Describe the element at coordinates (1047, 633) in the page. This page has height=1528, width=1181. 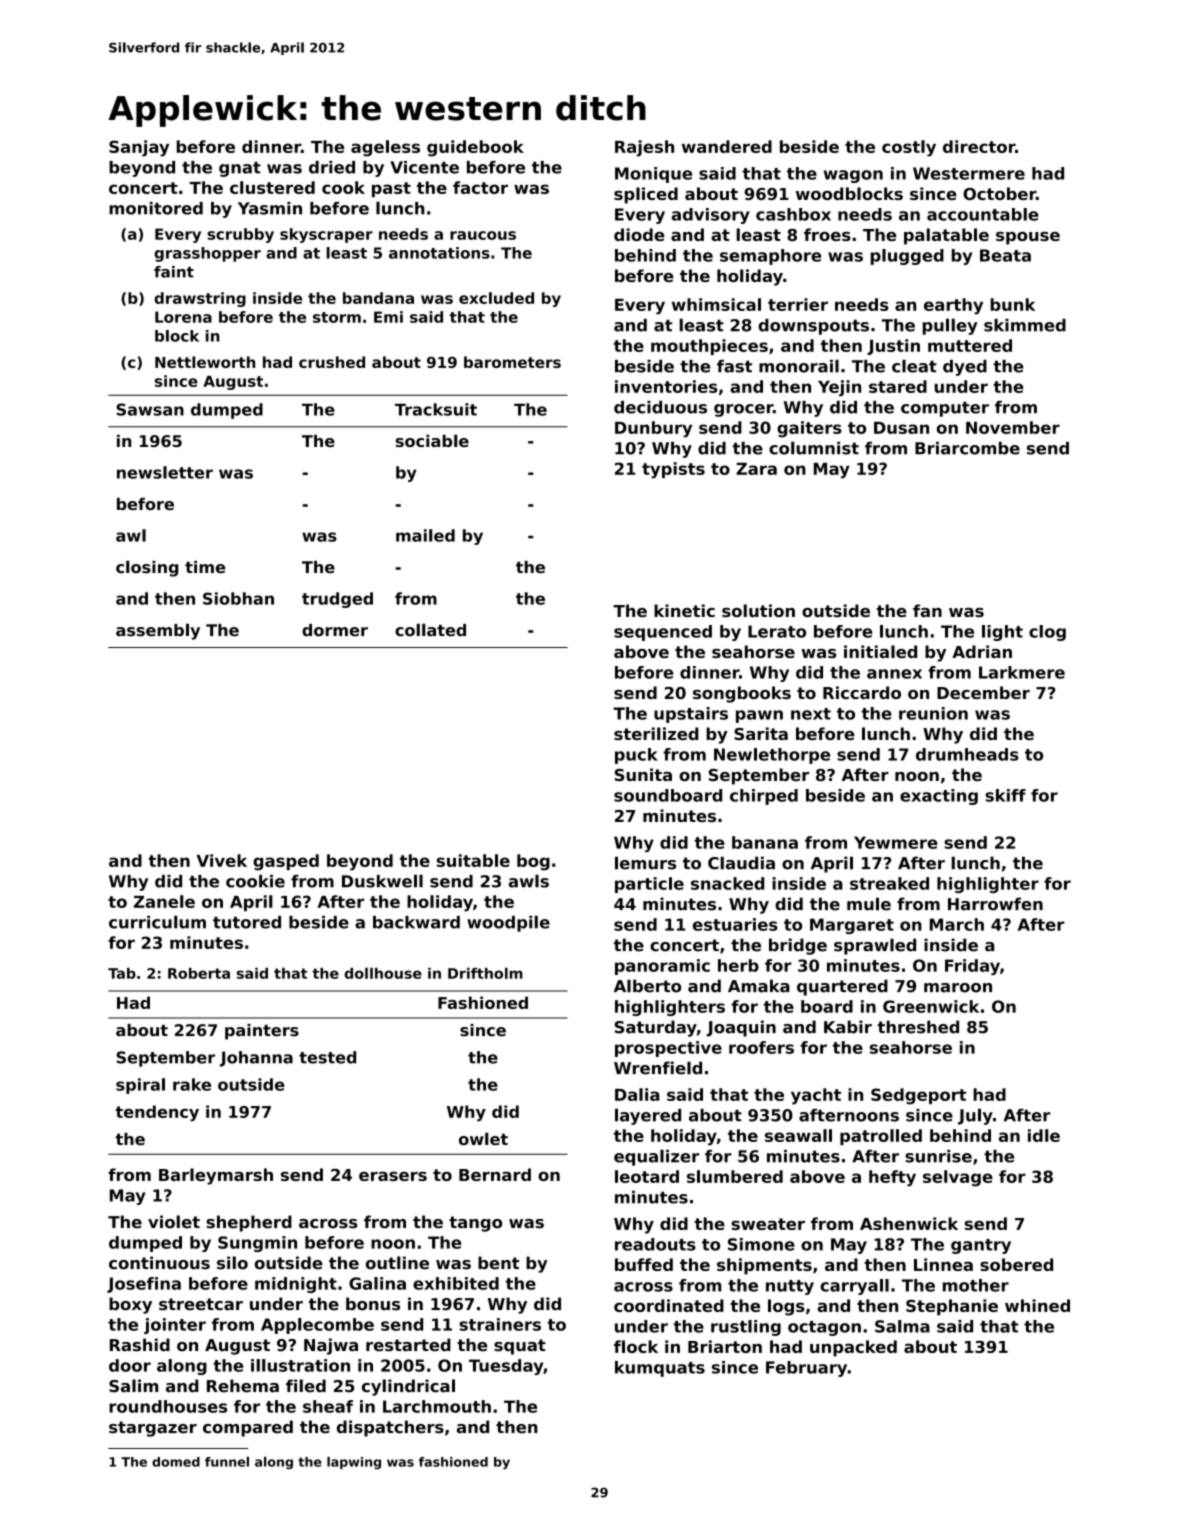
I see `clog` at that location.
